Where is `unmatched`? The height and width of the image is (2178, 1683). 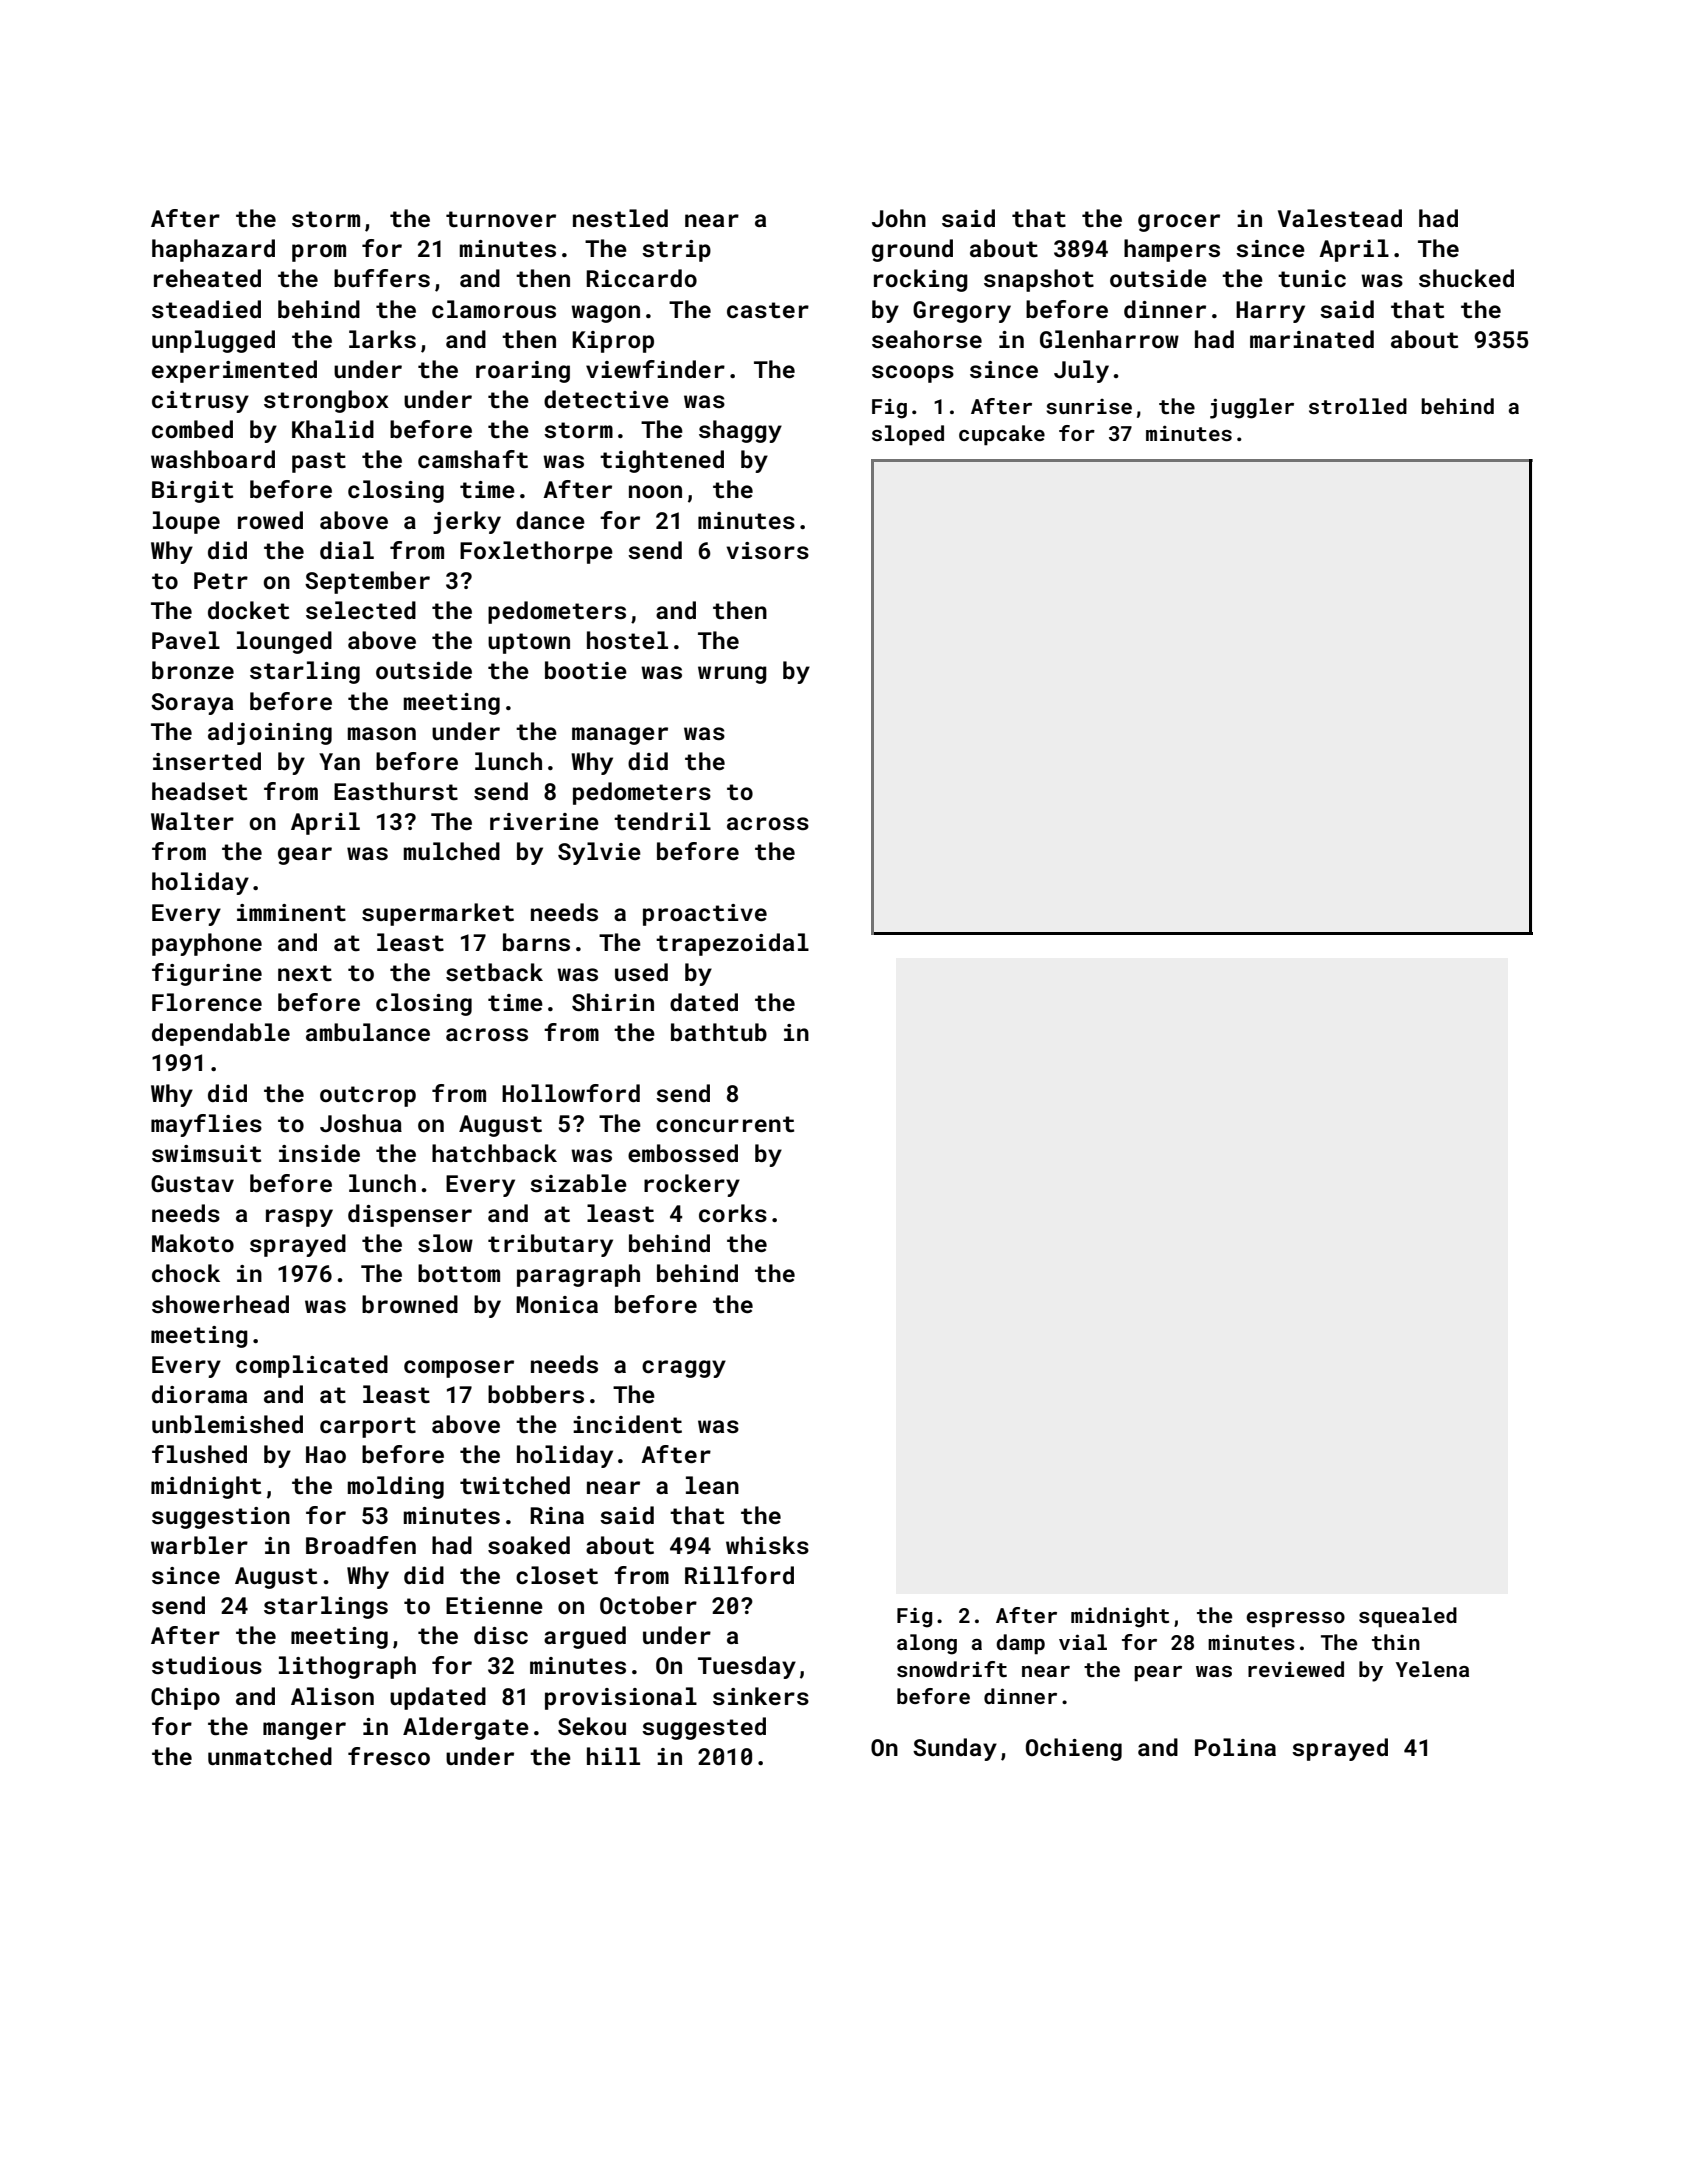
unmatched is located at coordinates (270, 1756).
